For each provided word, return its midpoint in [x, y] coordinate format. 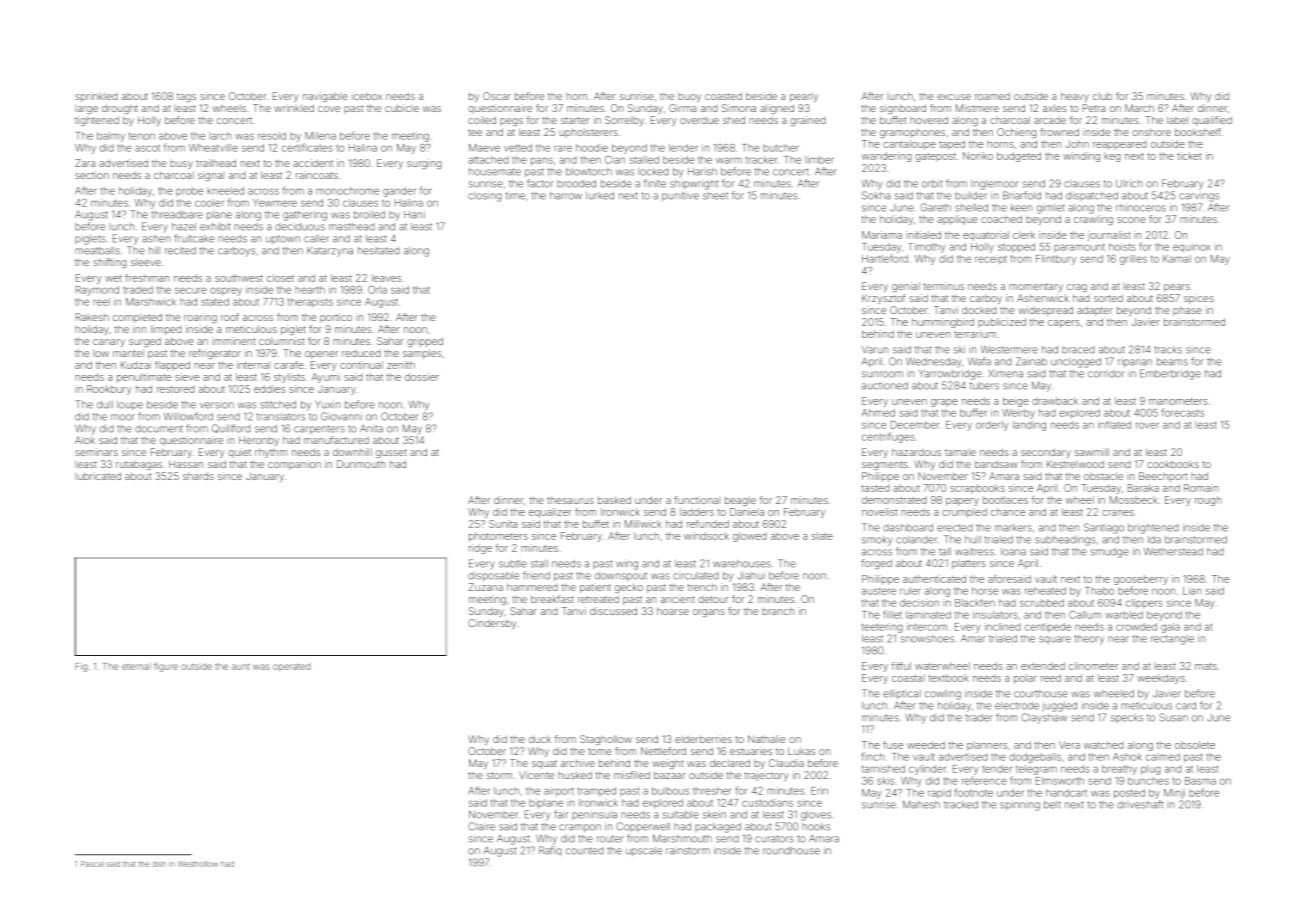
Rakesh [92, 317]
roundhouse [791, 851]
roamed [992, 96]
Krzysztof [884, 299]
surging [424, 164]
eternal [136, 666]
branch [778, 611]
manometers [1178, 401]
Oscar [497, 96]
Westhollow [198, 864]
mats [1206, 666]
